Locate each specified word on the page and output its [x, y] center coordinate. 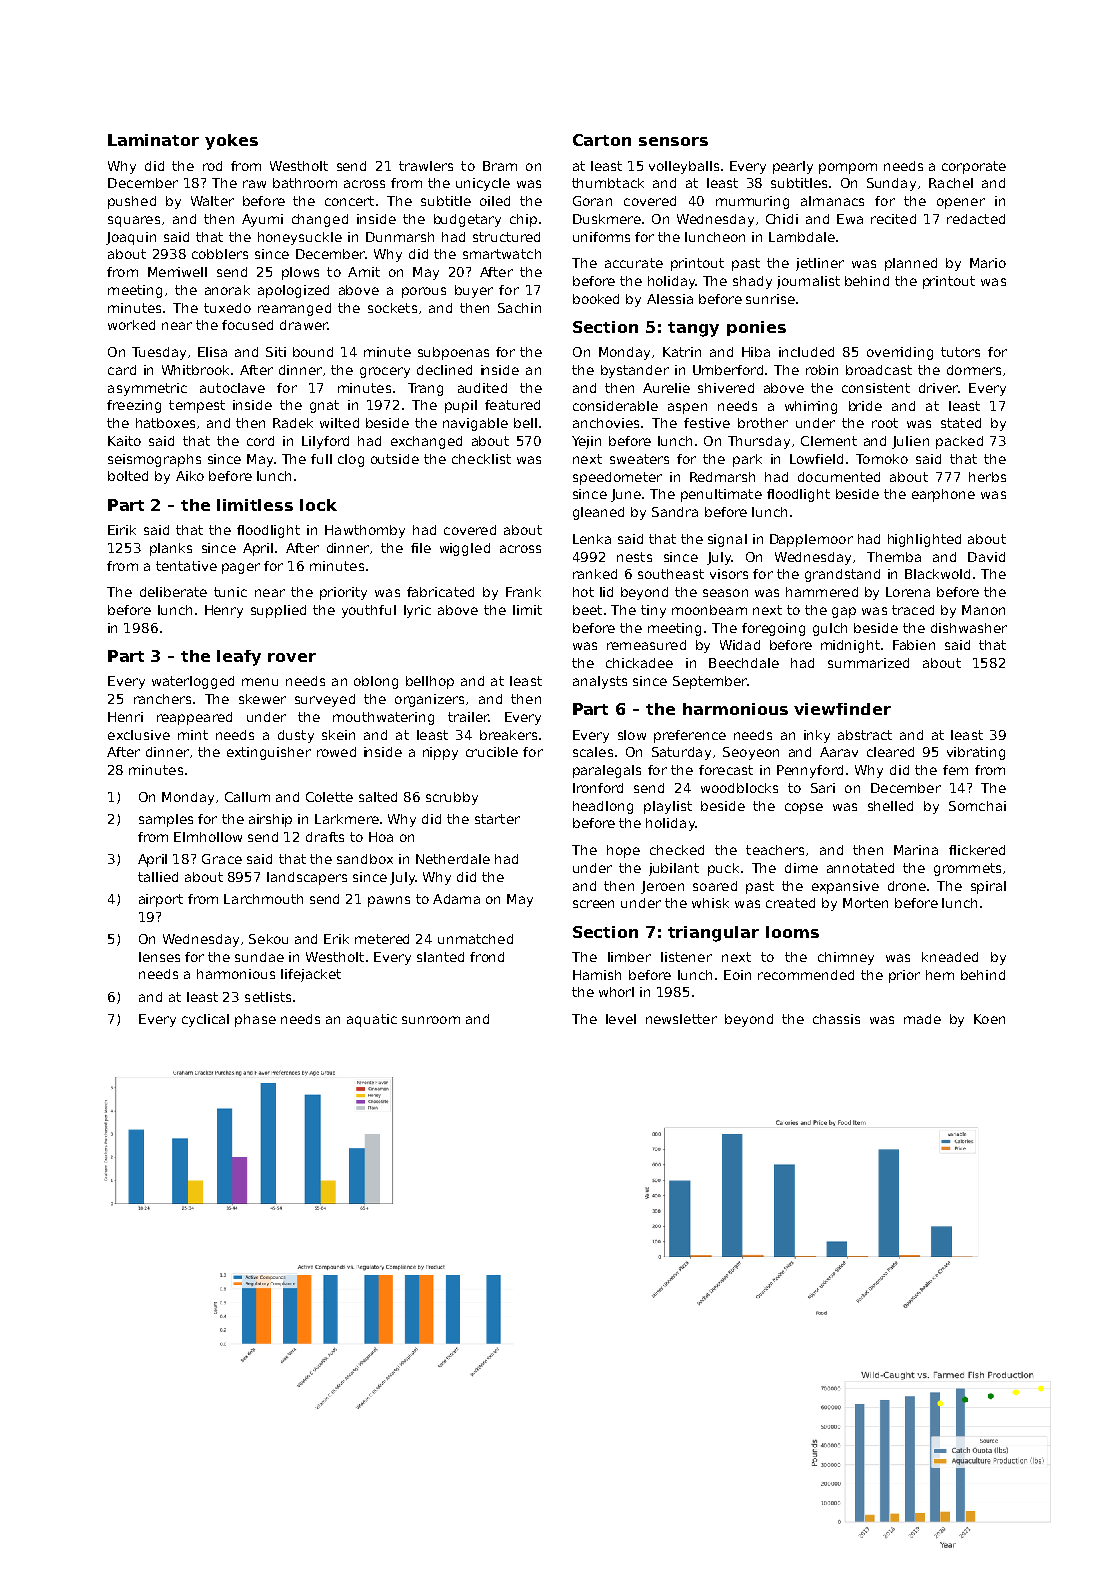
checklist [481, 459]
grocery [385, 372]
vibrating [976, 753]
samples [166, 820]
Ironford [598, 788]
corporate [974, 167]
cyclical [205, 1020]
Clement [829, 441]
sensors [673, 141]
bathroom [305, 183]
